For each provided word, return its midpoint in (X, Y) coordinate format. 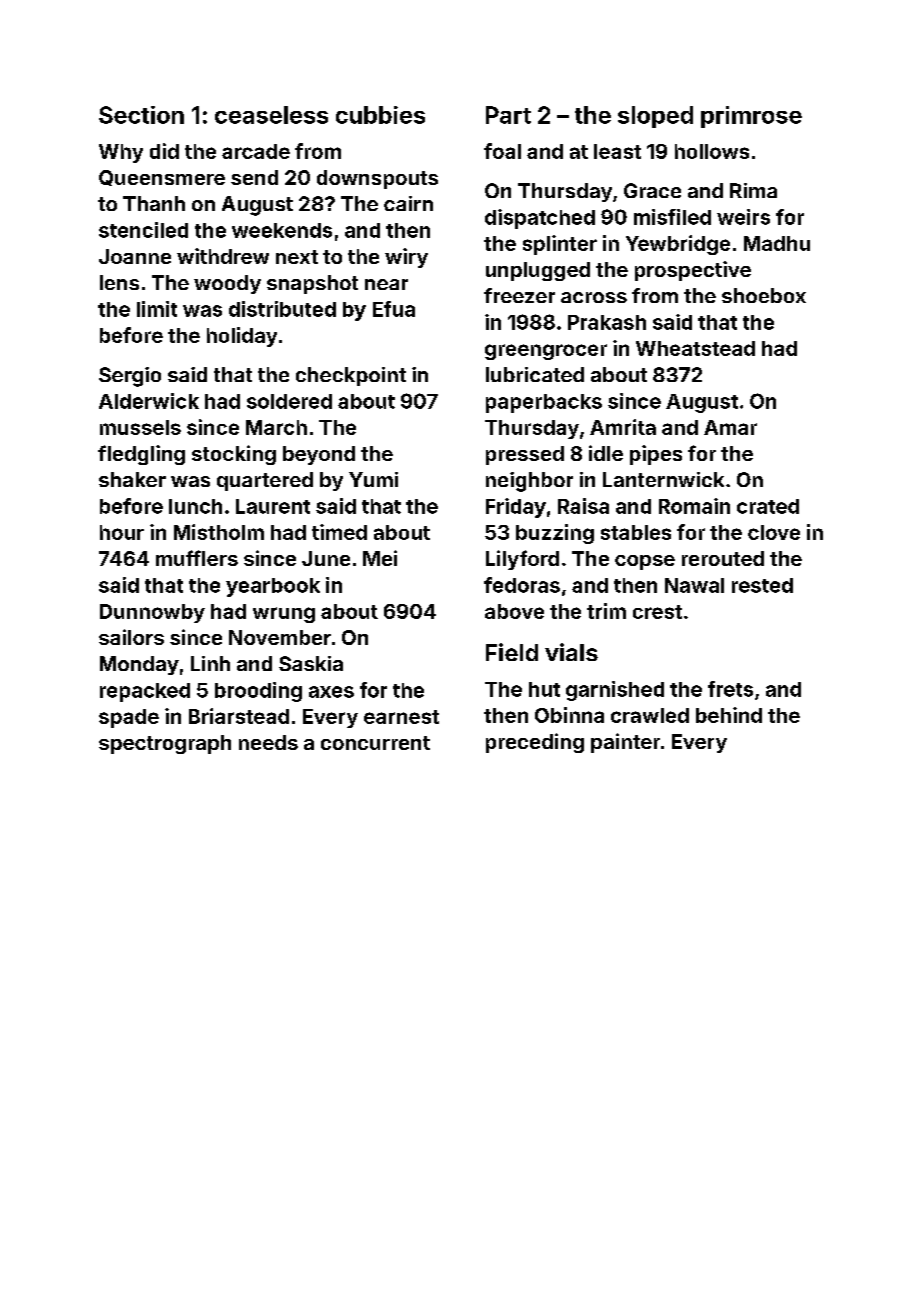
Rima (753, 190)
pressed (525, 455)
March (276, 427)
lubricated (535, 374)
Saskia (311, 663)
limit (157, 309)
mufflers (197, 558)
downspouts (377, 179)
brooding (258, 692)
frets (730, 689)
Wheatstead (695, 348)
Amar (730, 427)
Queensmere (162, 178)
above (514, 611)
